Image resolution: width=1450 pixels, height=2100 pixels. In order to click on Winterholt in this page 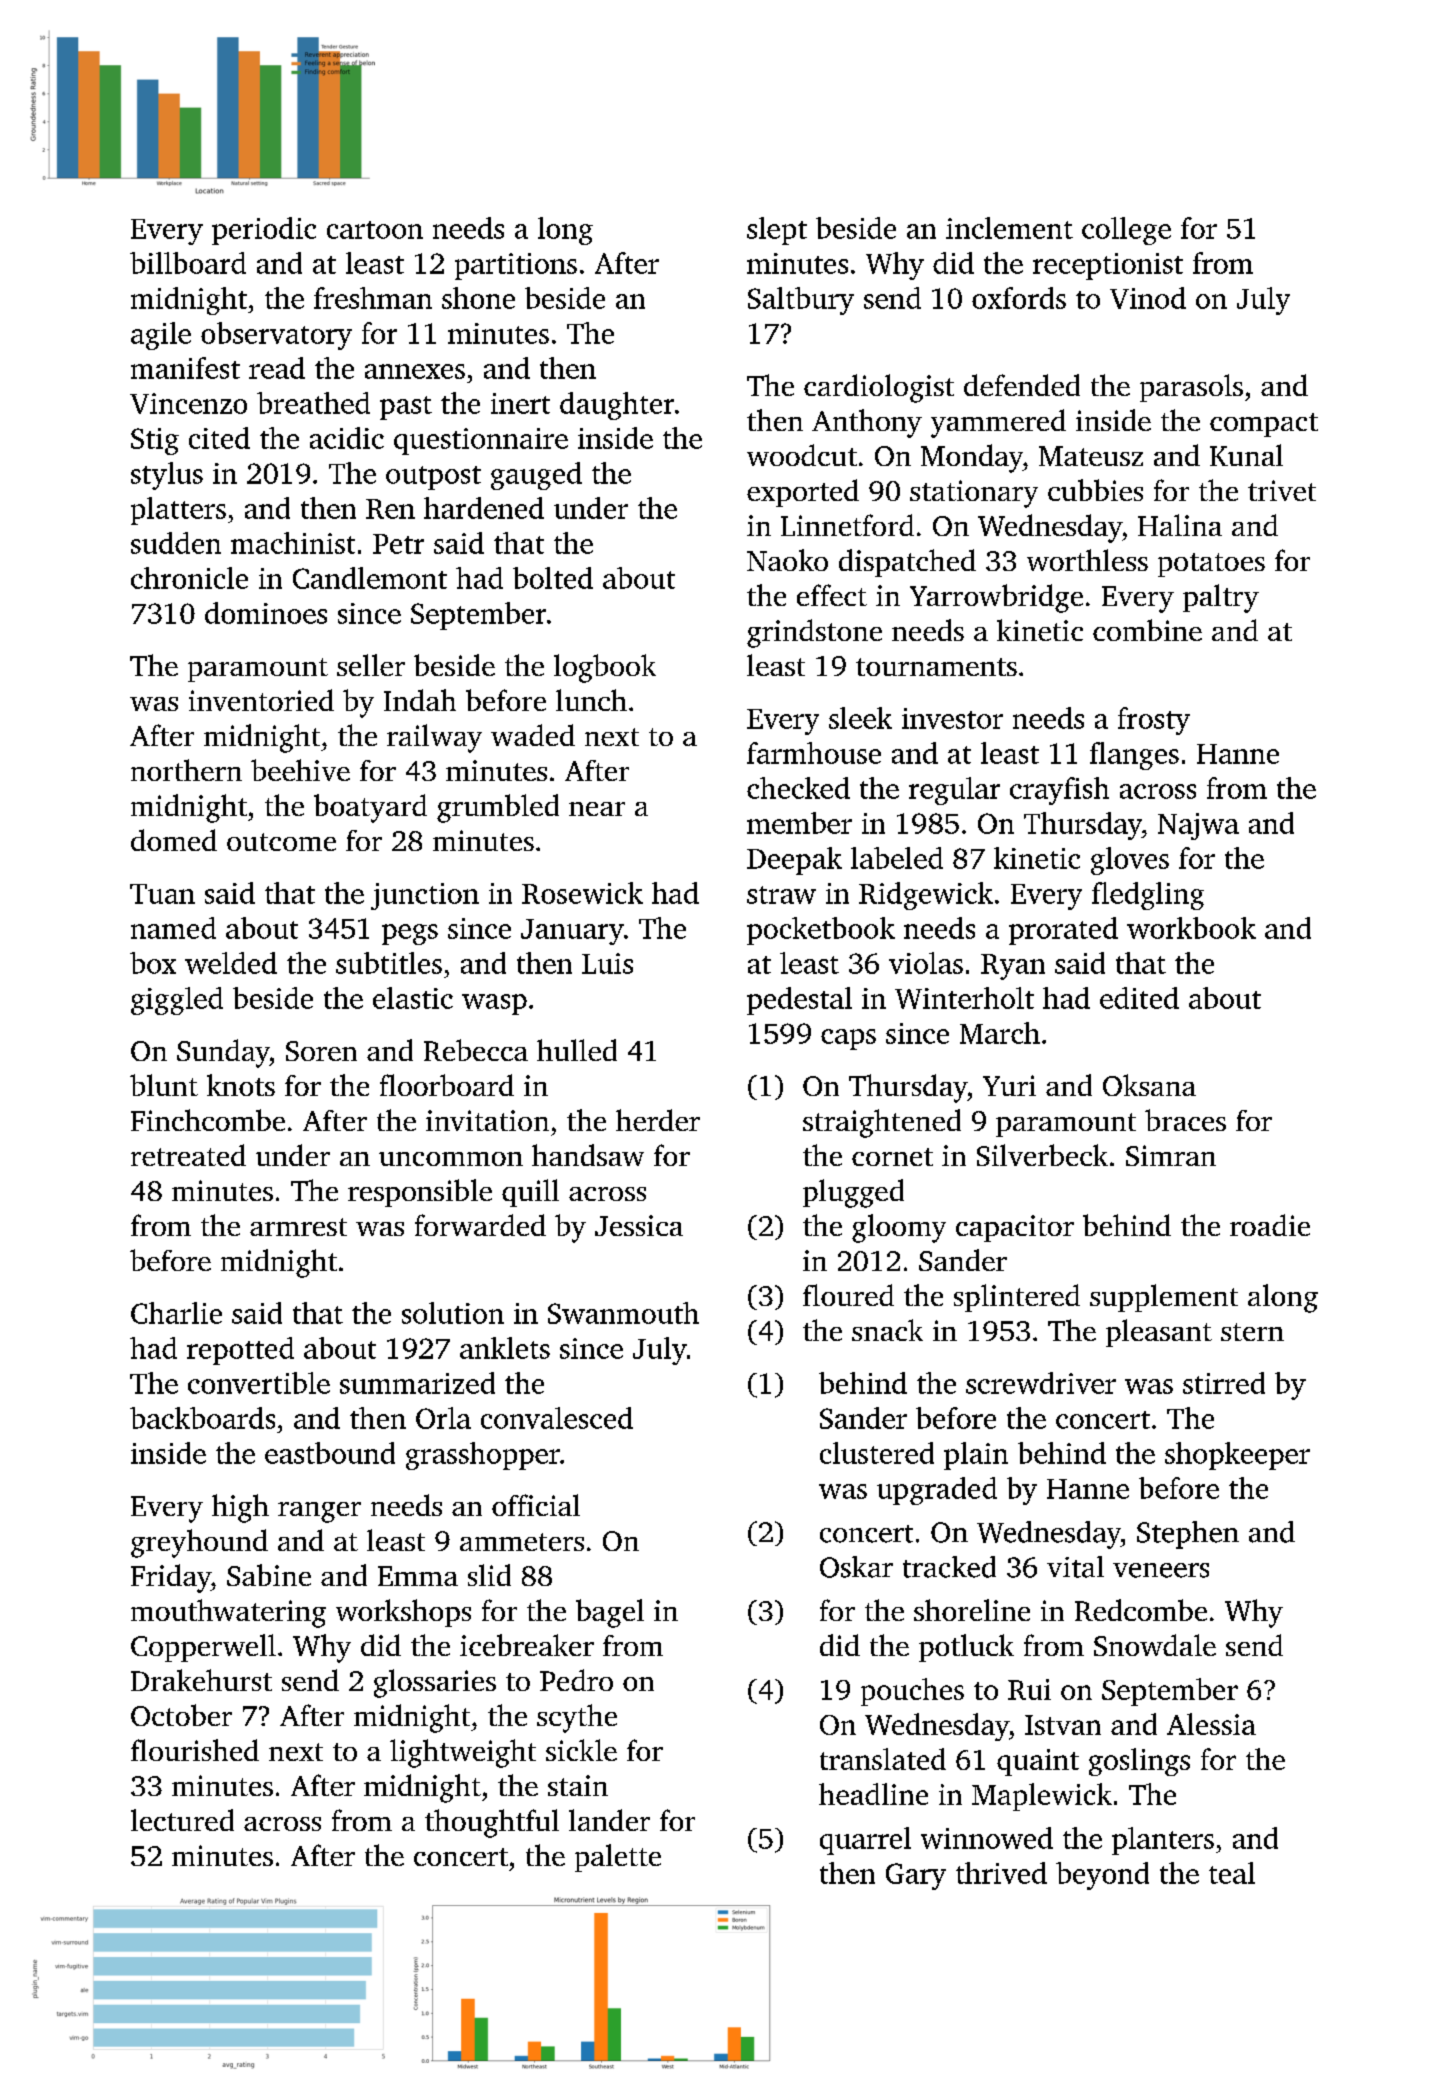, I will do `click(964, 998)`.
